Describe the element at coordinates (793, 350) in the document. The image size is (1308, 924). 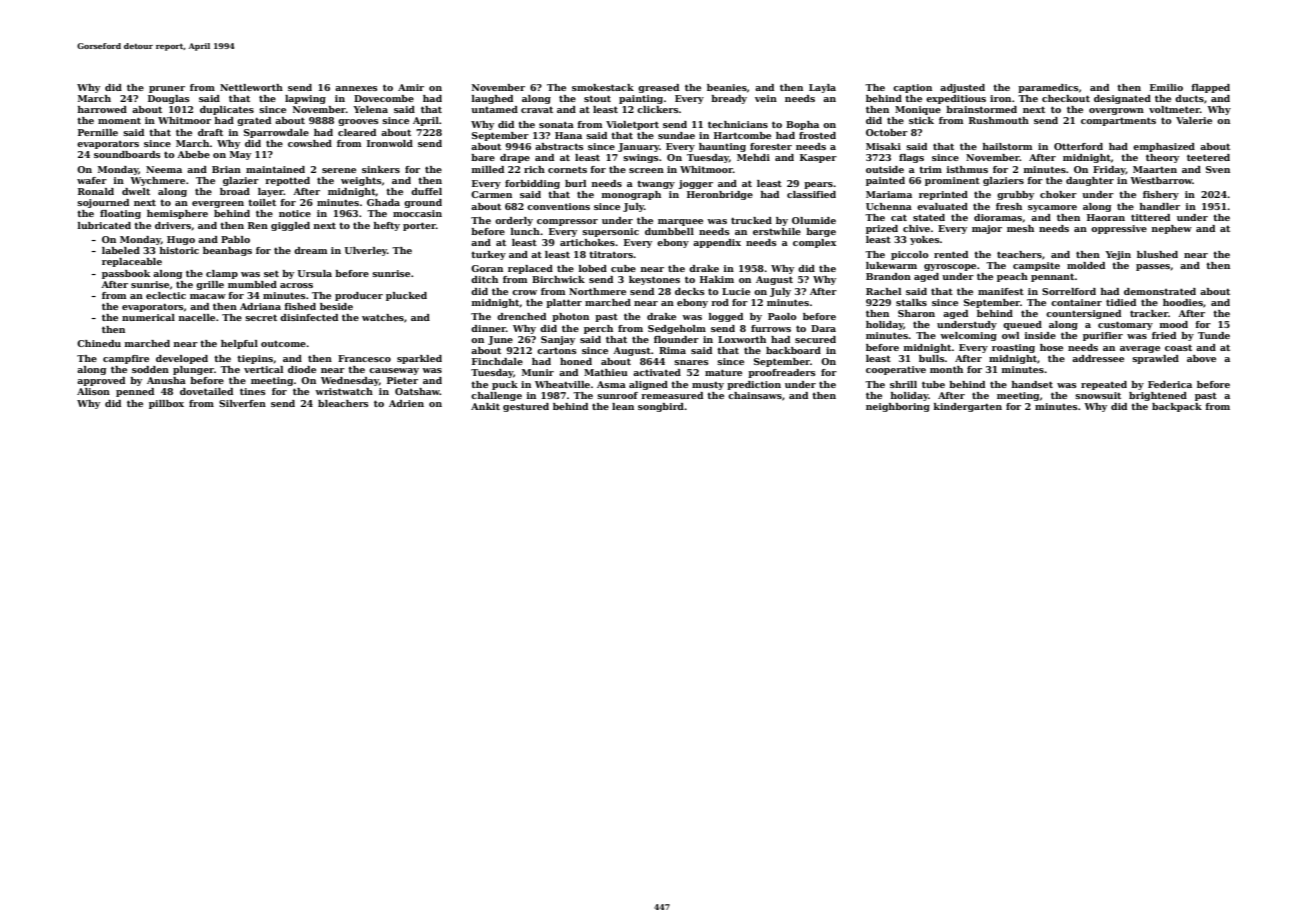
I see `backboard` at that location.
